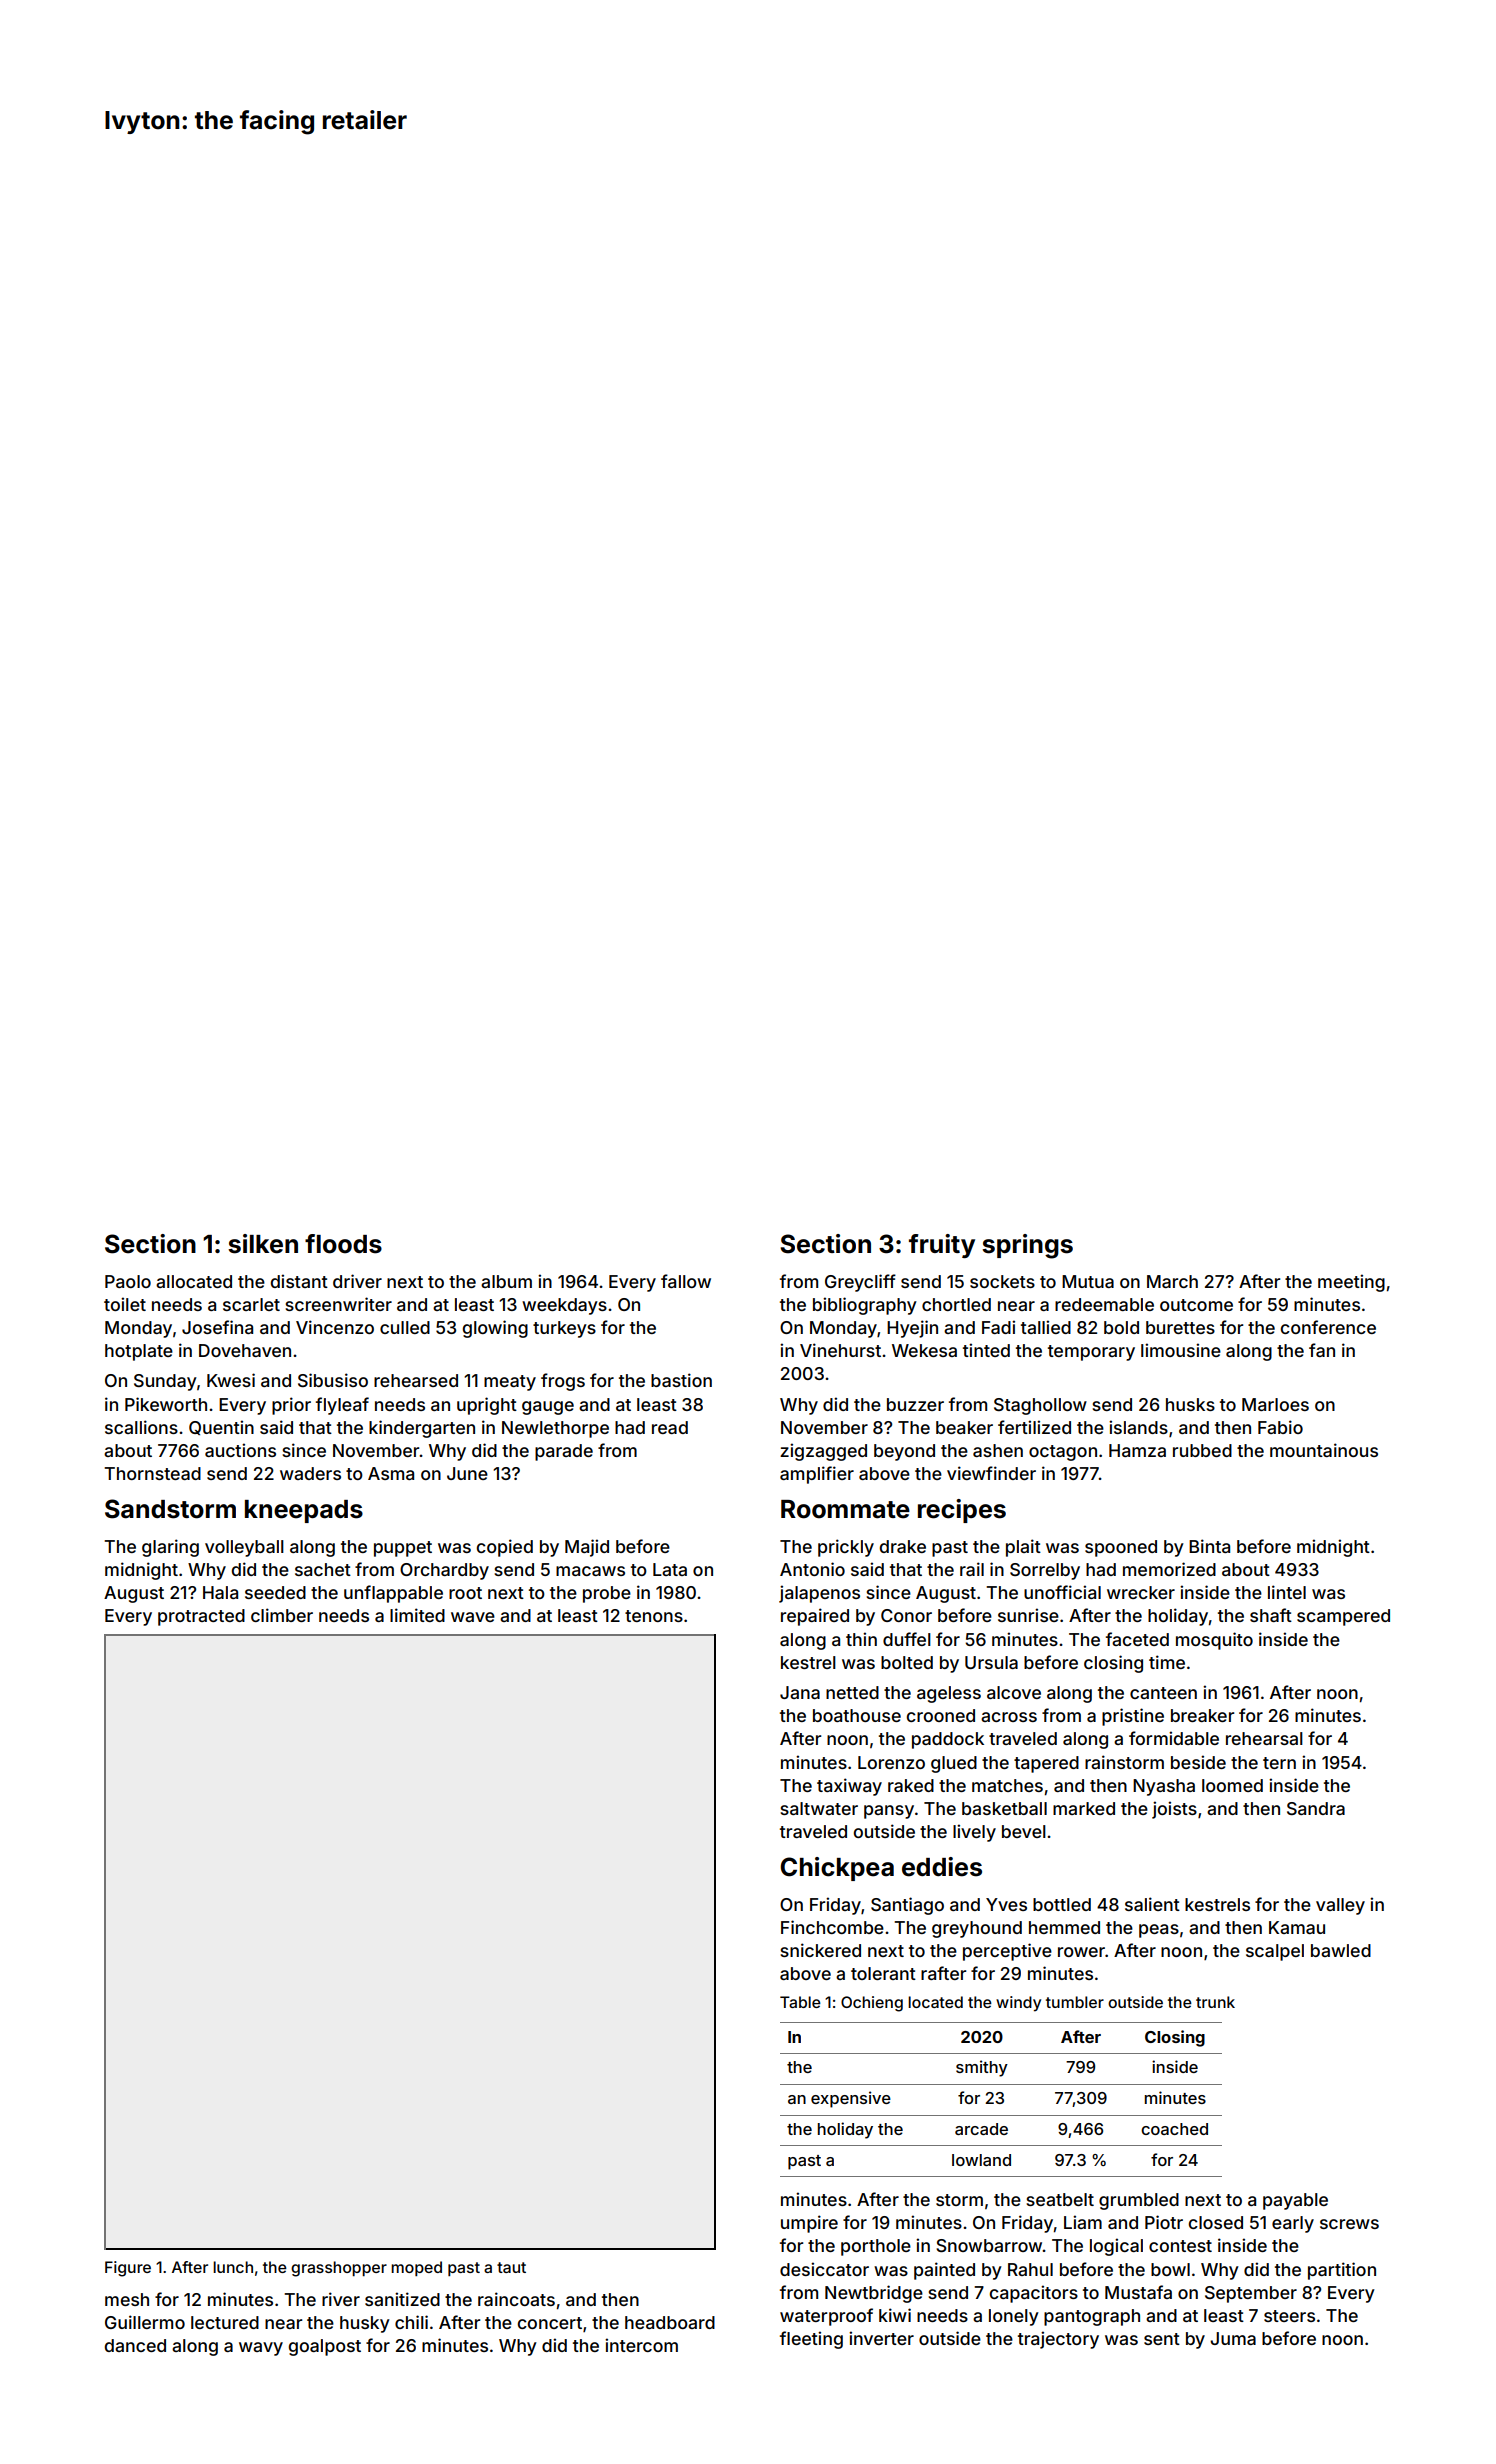 Image resolution: width=1496 pixels, height=2464 pixels. I want to click on silken, so click(263, 1244).
